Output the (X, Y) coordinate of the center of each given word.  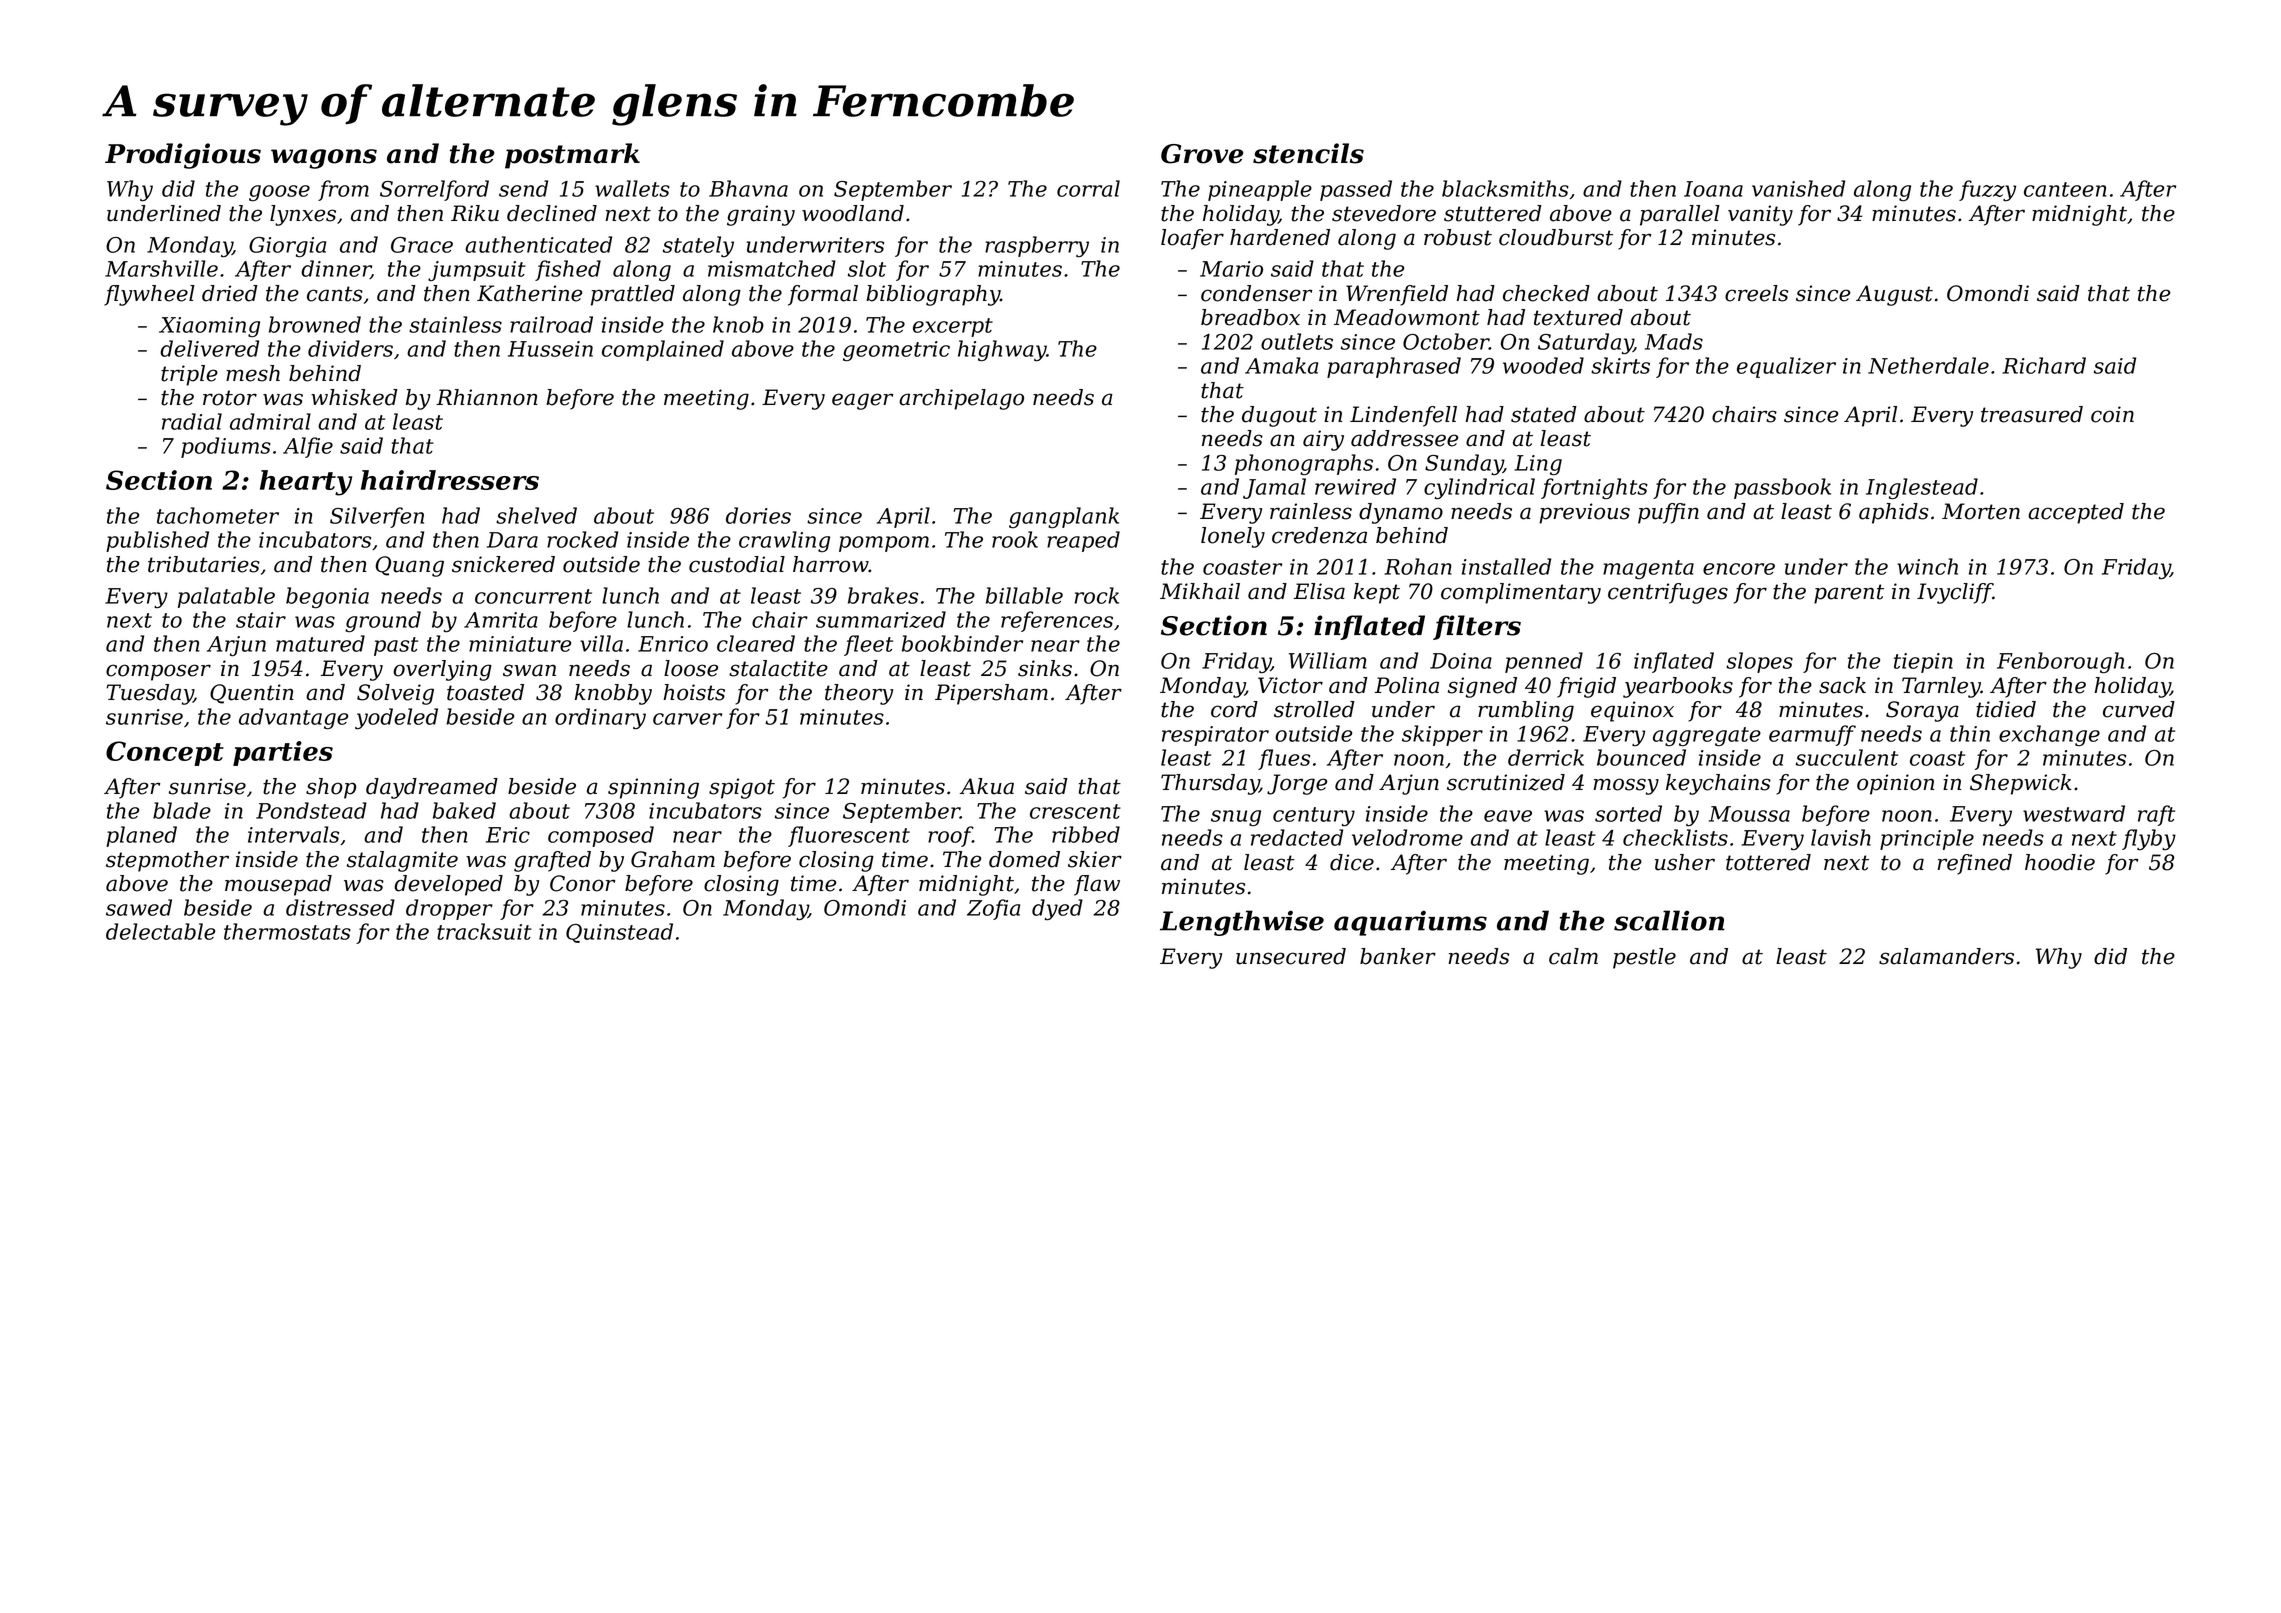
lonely (1233, 537)
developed (448, 885)
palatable (226, 597)
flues (1284, 759)
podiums (226, 447)
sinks (1045, 668)
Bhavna (748, 188)
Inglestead (1922, 489)
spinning (653, 788)
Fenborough (2060, 663)
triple (189, 375)
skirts (1620, 365)
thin (1970, 733)
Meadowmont (1407, 317)
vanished (1798, 188)
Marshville (161, 268)
